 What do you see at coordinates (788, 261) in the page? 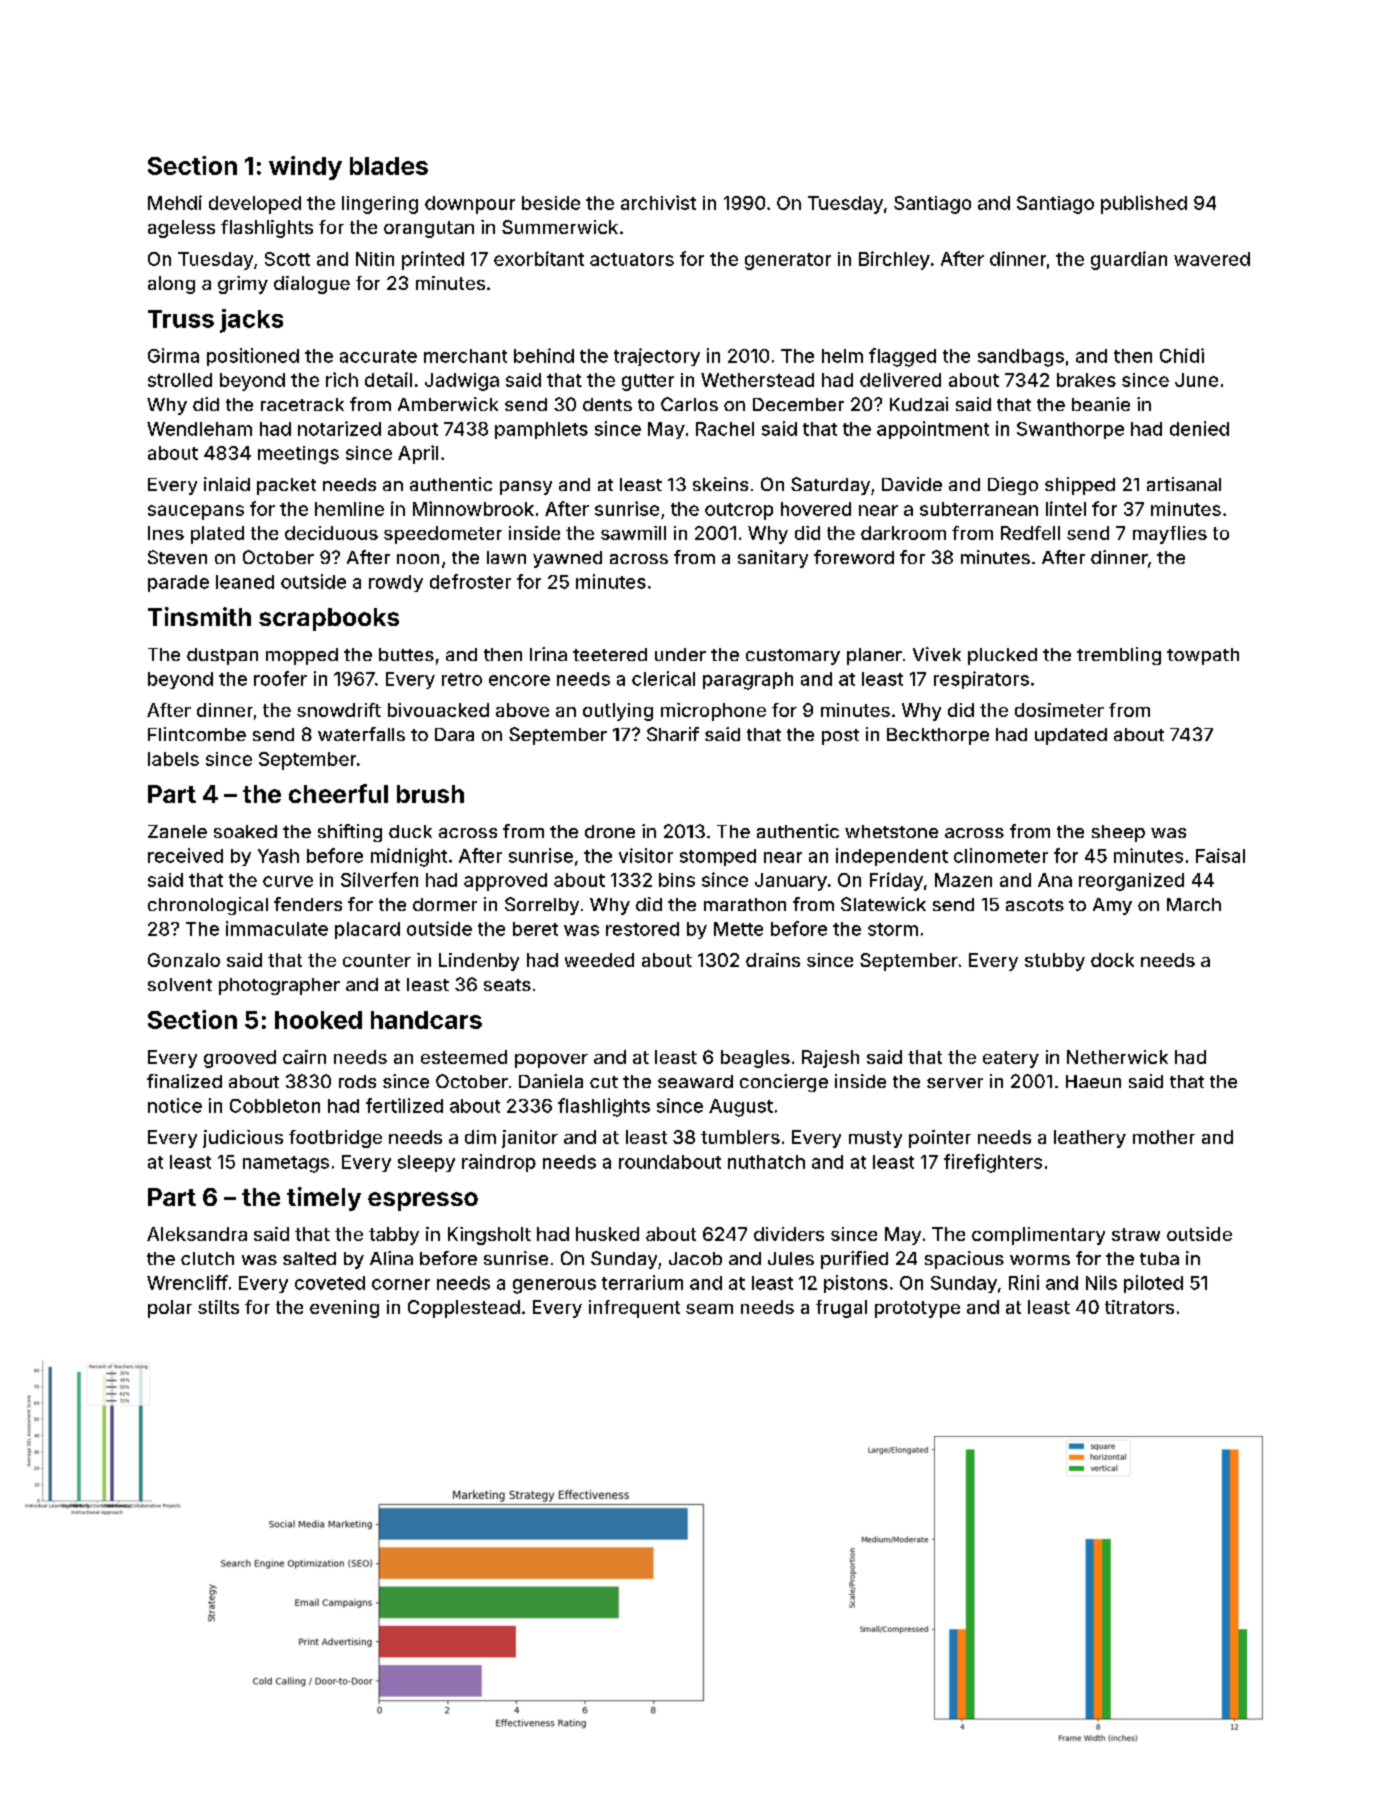
I see `generator` at bounding box center [788, 261].
